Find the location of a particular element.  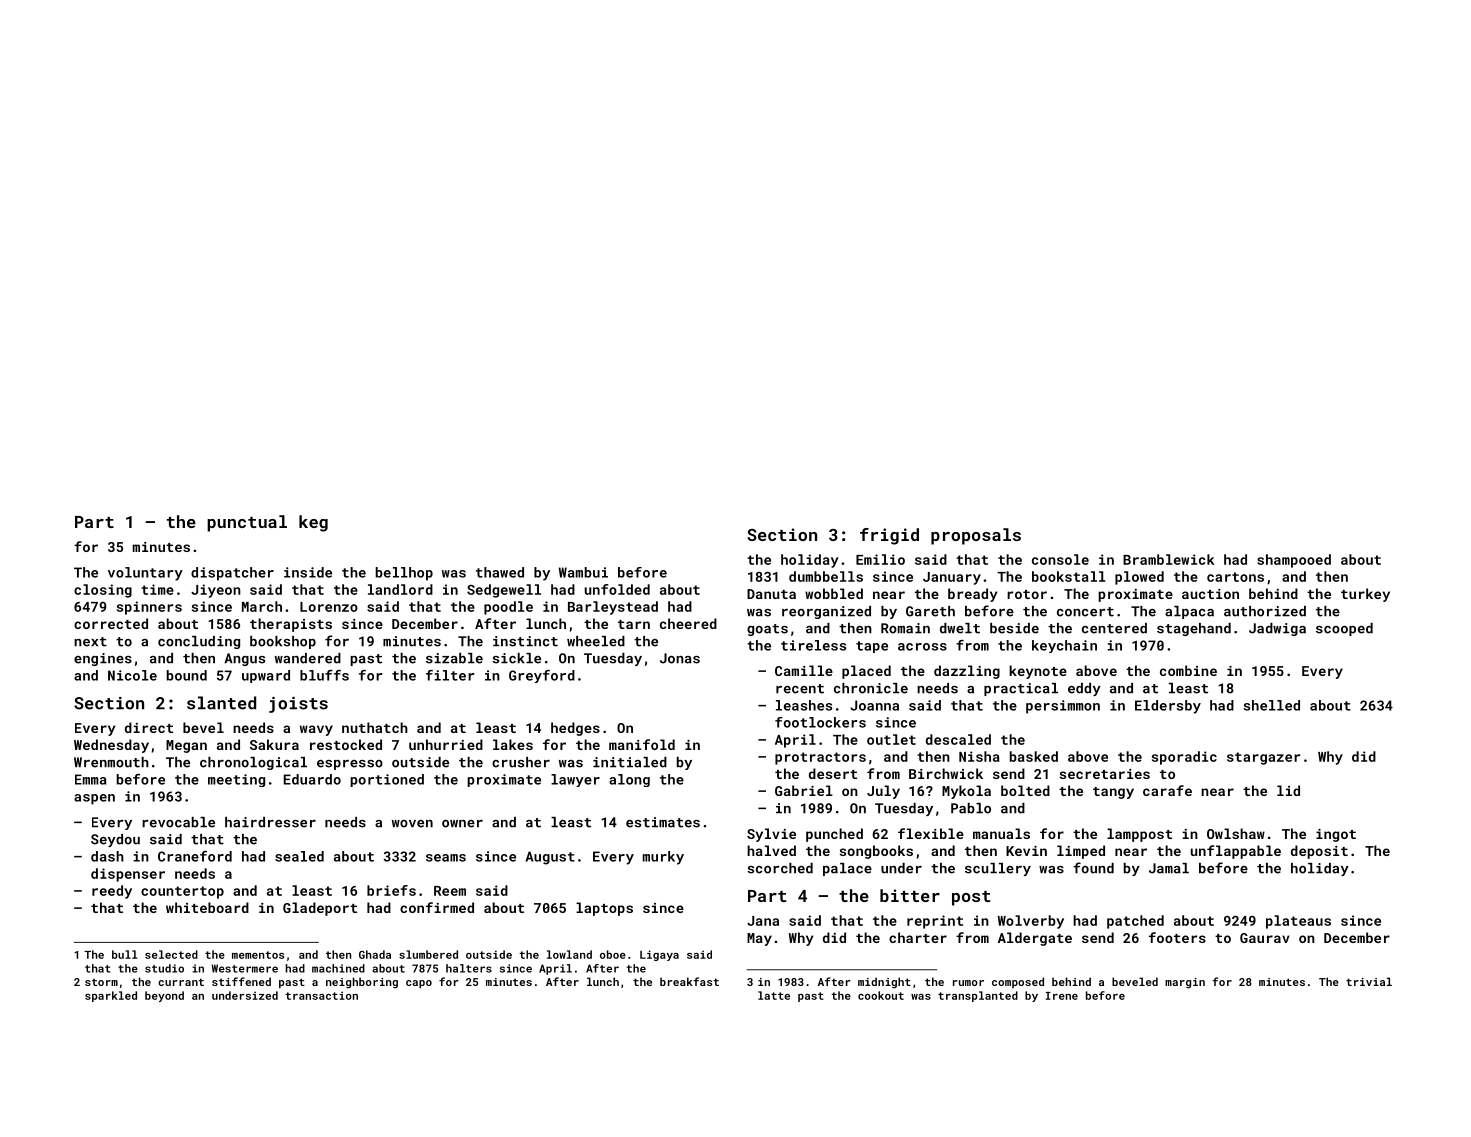

joists is located at coordinates (298, 705).
